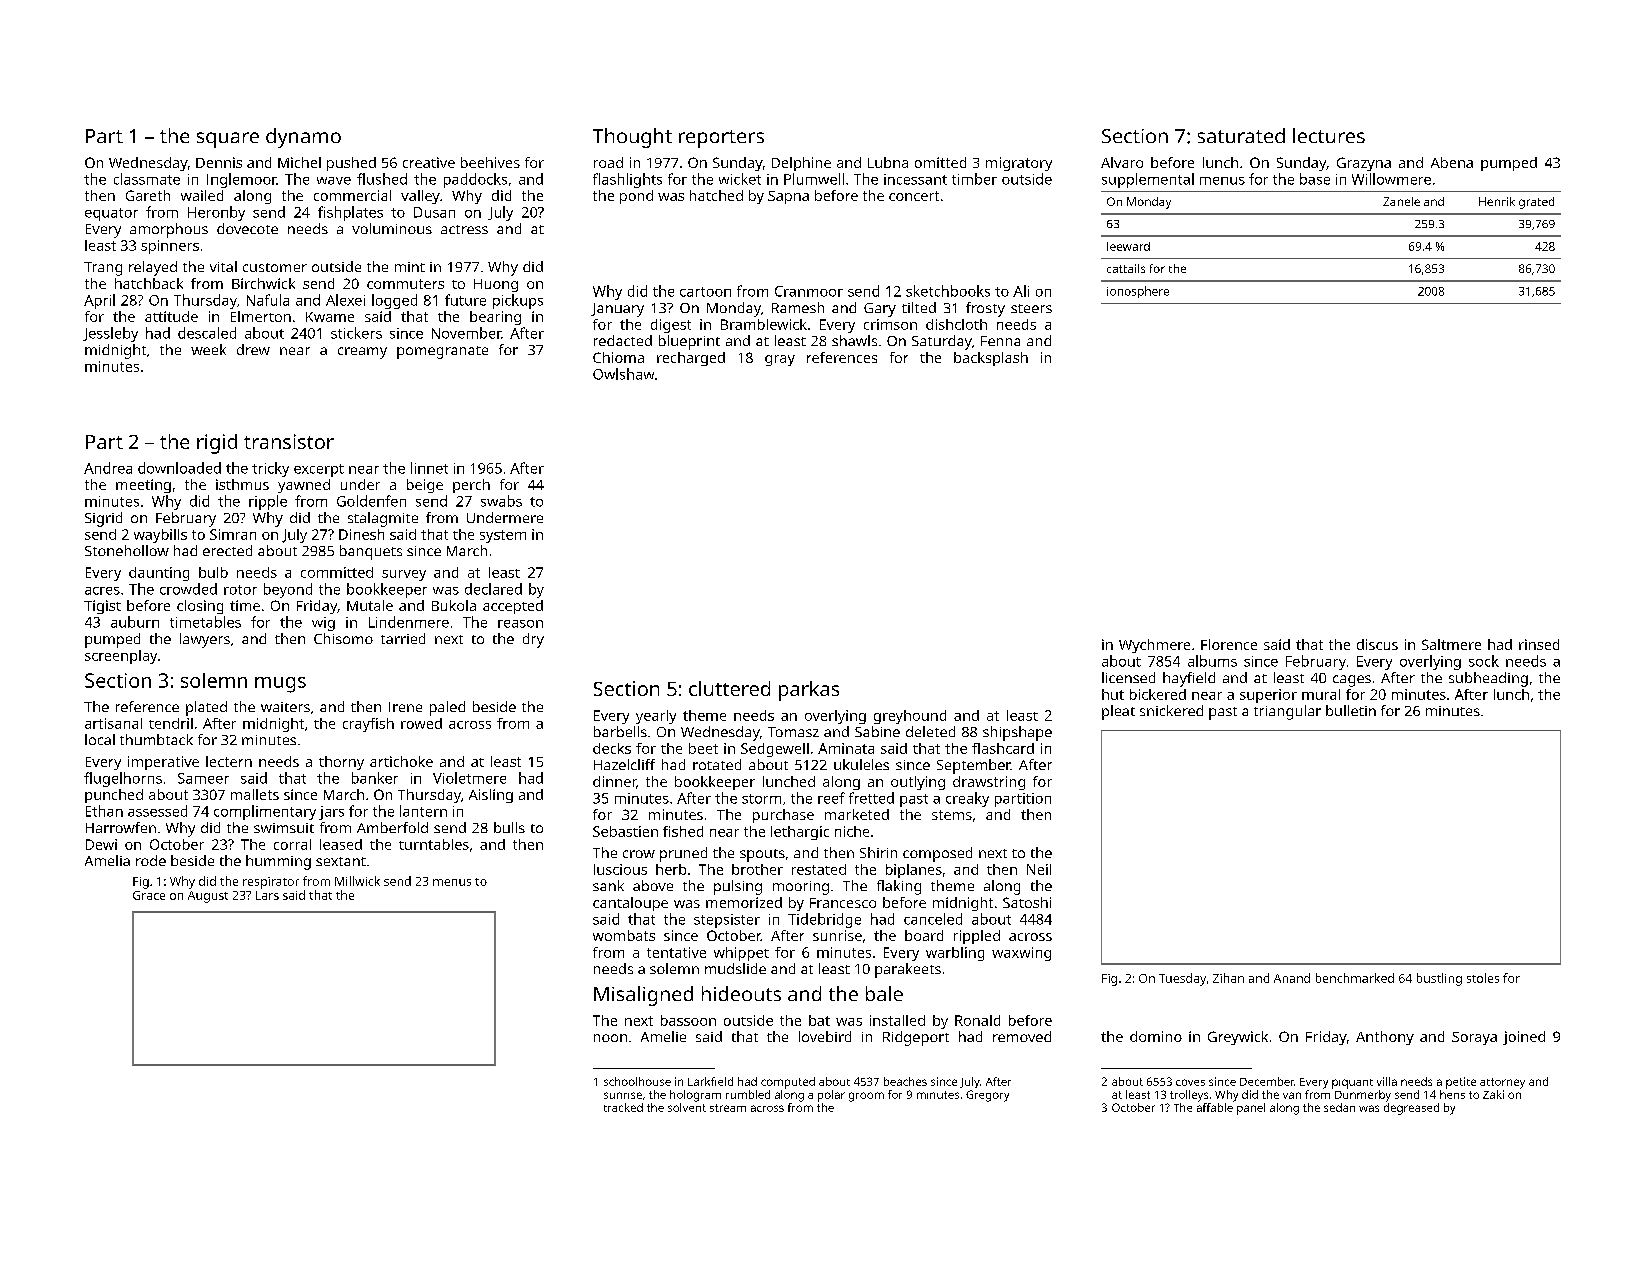  What do you see at coordinates (1017, 733) in the screenshot?
I see `shipshape` at bounding box center [1017, 733].
